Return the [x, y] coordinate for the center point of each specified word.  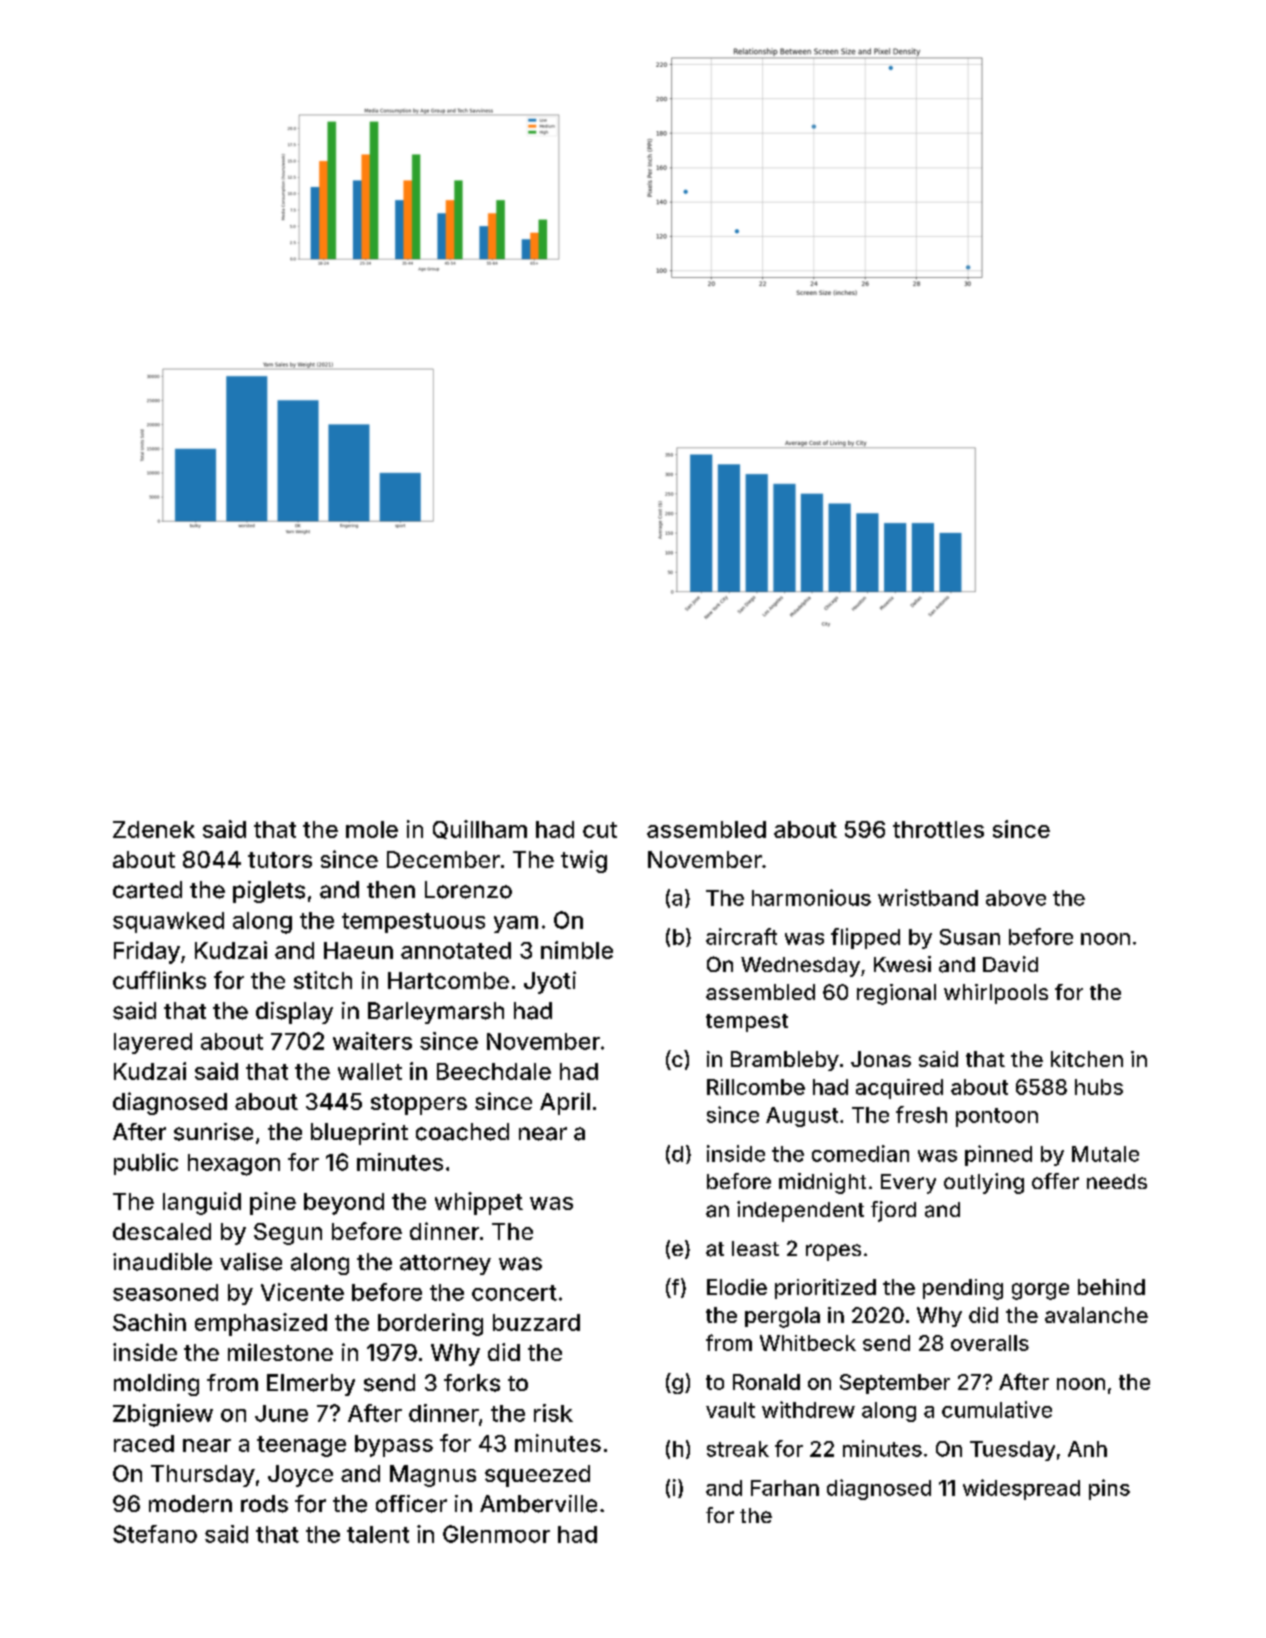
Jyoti [550, 982]
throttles [938, 829]
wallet [370, 1071]
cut [600, 830]
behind [1111, 1287]
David [1010, 964]
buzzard [536, 1322]
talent [378, 1534]
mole [372, 829]
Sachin [149, 1322]
